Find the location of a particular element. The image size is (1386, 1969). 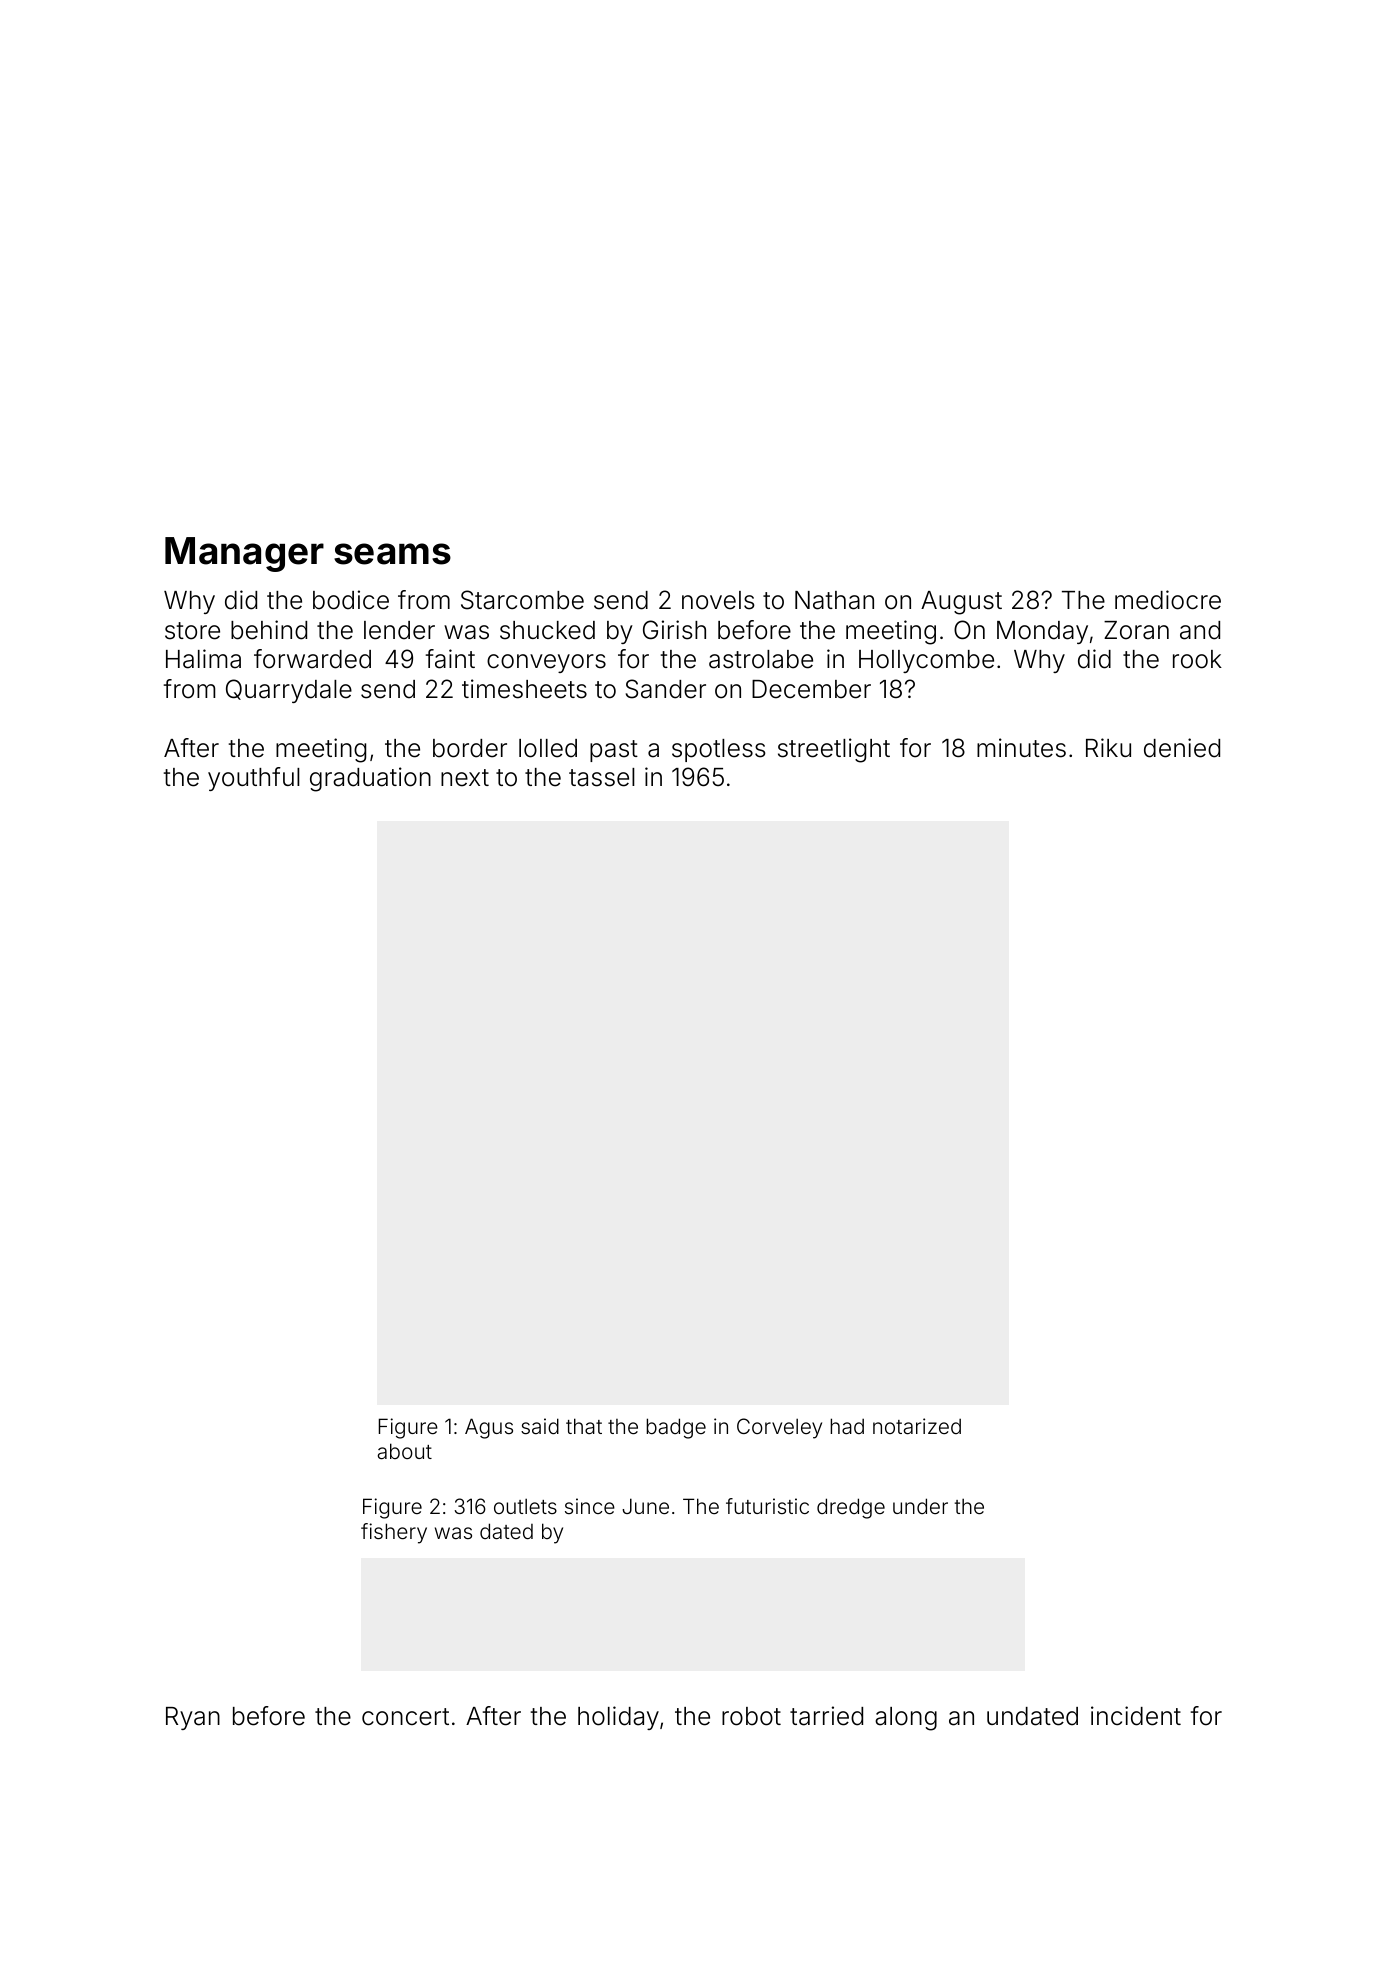

seams is located at coordinates (392, 554).
